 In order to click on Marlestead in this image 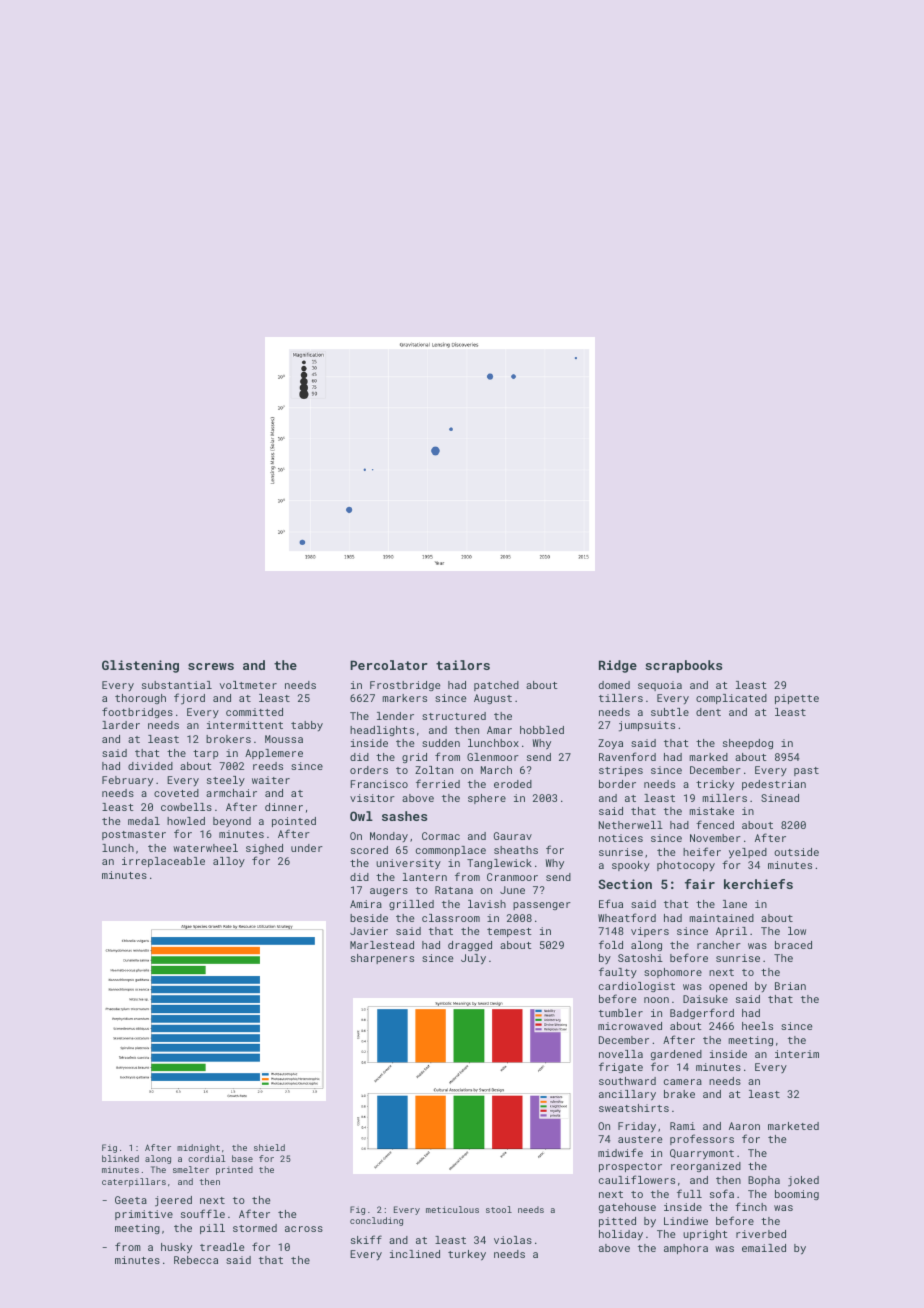, I will do `click(382, 945)`.
